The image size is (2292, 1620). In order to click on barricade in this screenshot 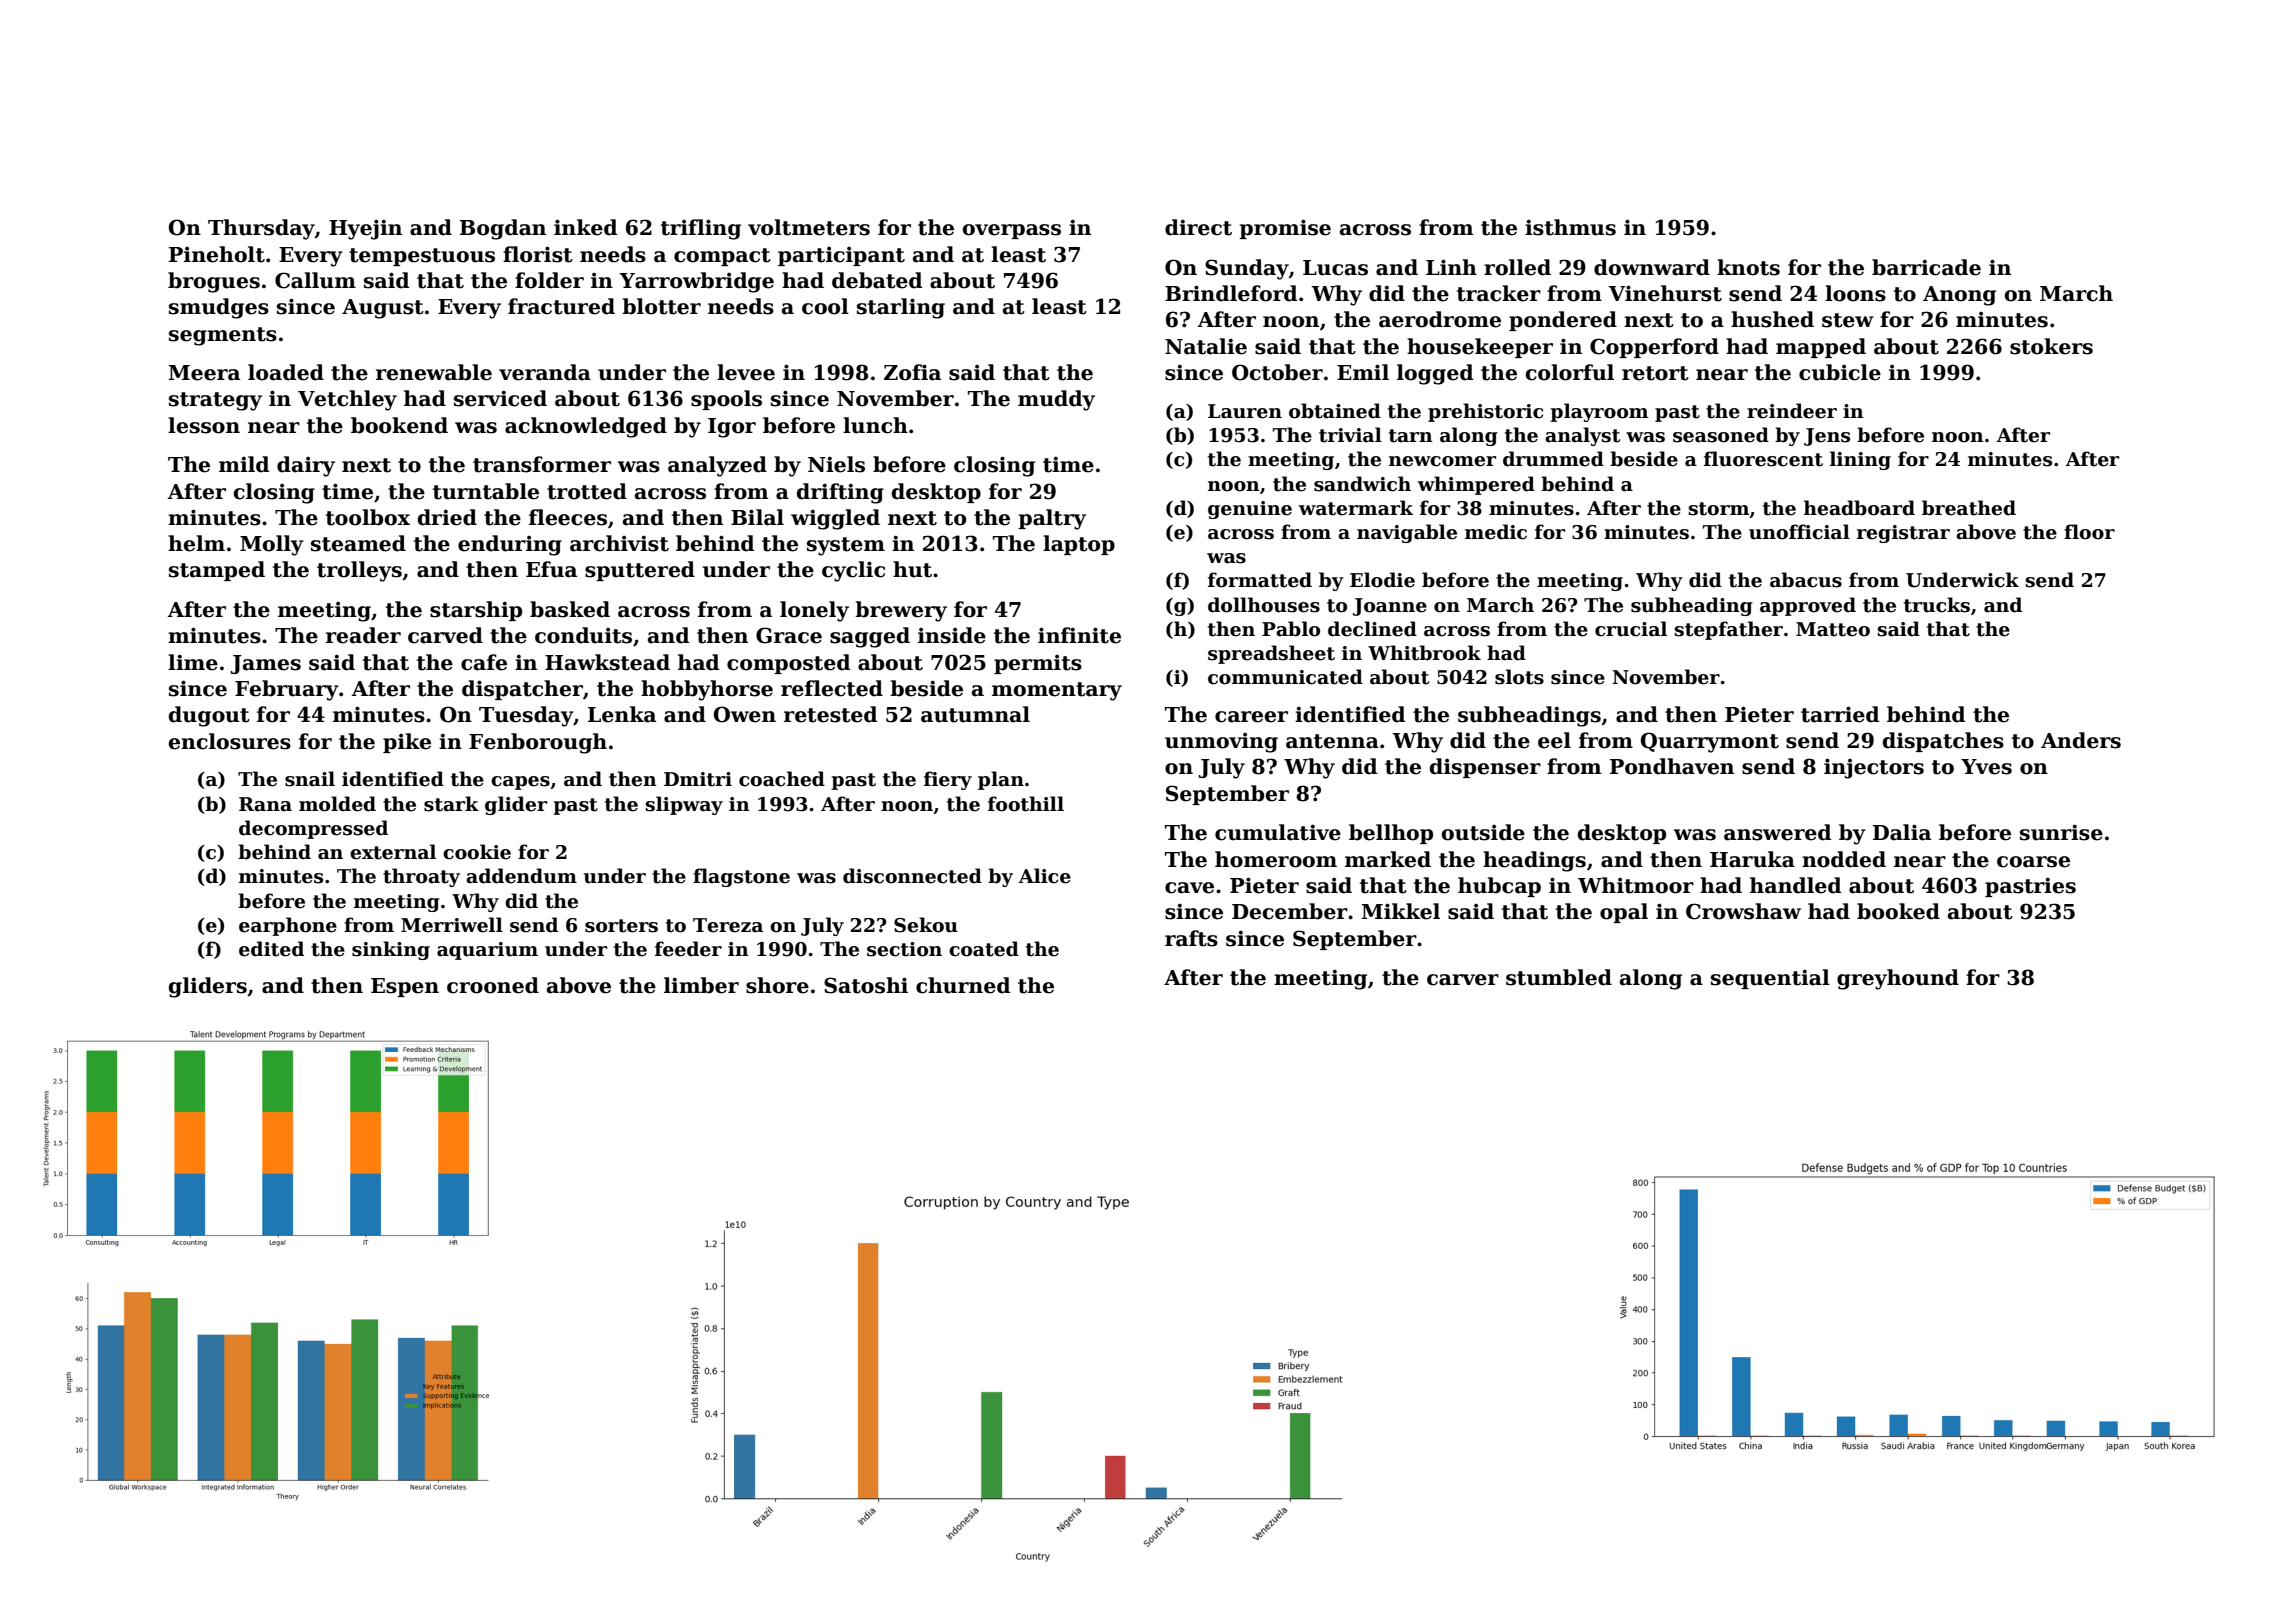, I will do `click(1926, 267)`.
